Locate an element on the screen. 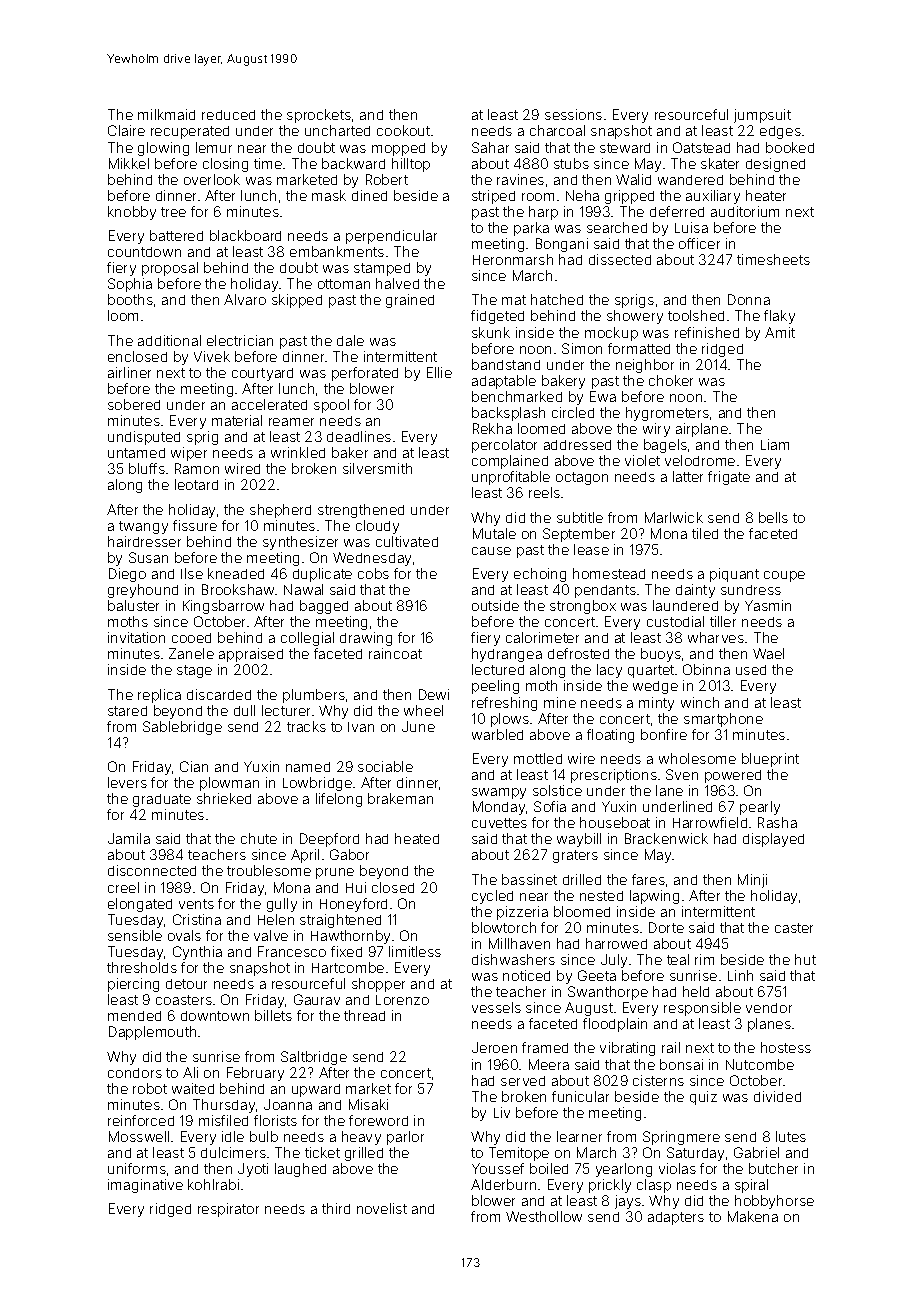  uncharted is located at coordinates (337, 130).
